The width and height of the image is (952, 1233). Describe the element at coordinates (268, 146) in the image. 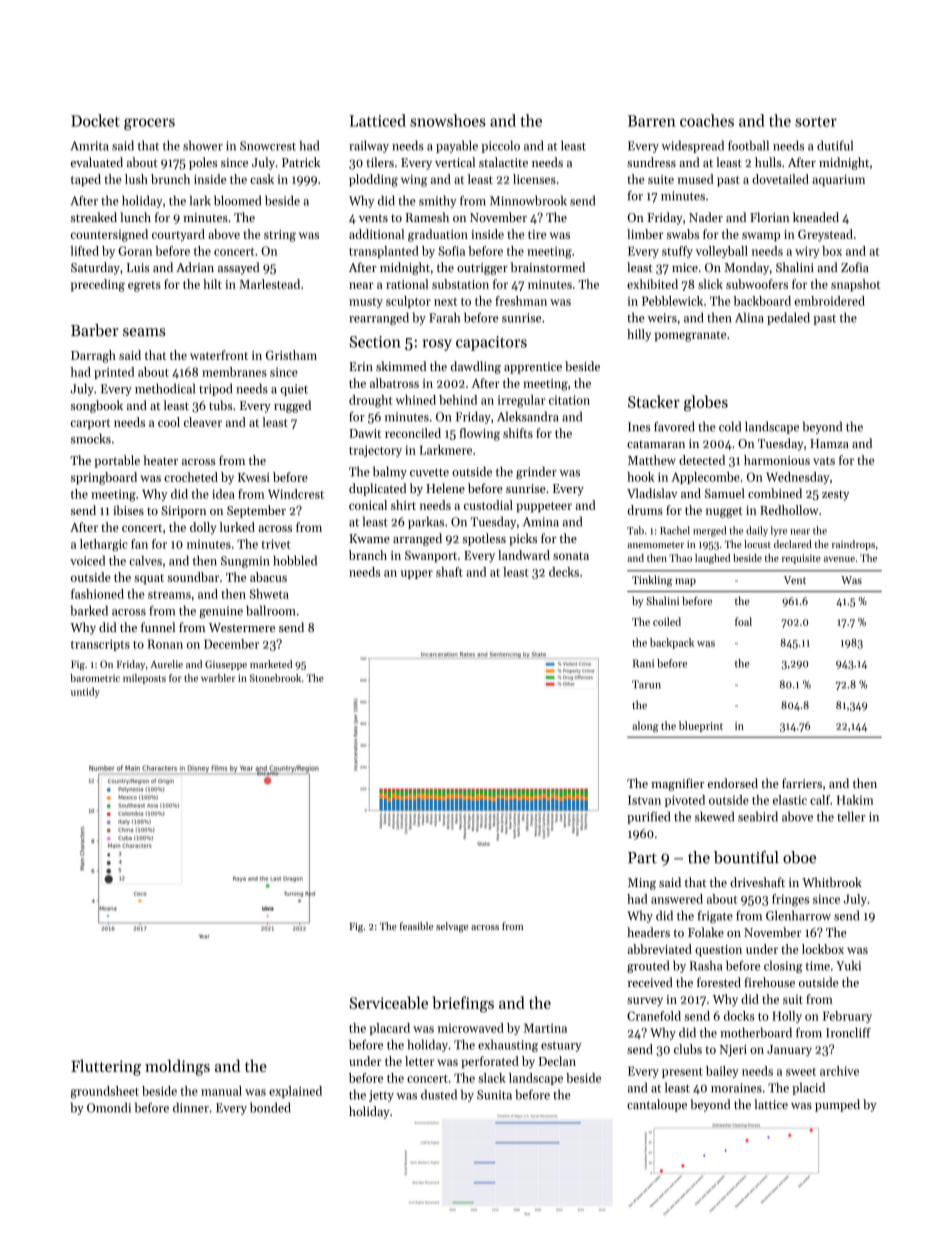

I see `Snowcrest` at that location.
